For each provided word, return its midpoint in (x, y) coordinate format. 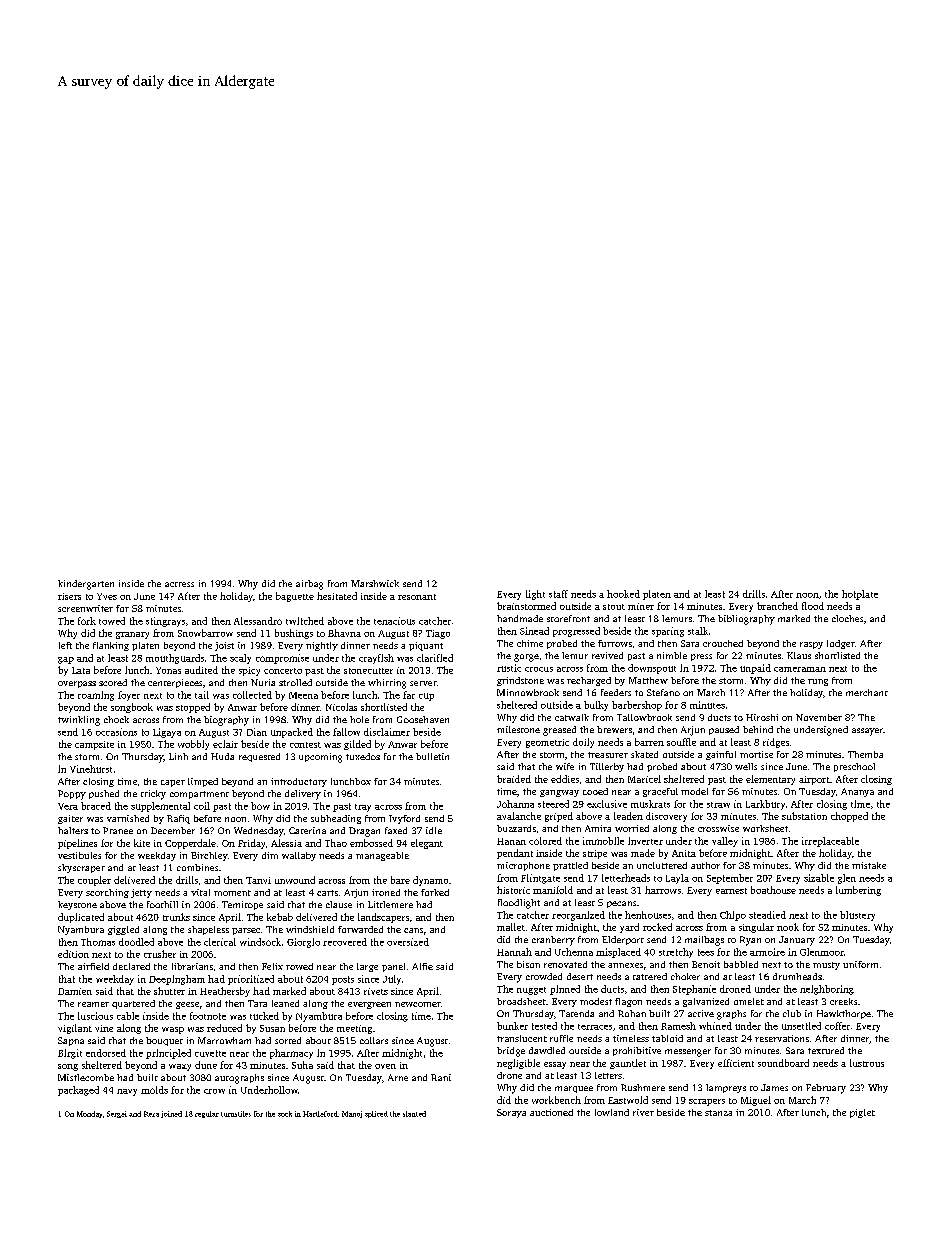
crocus (539, 669)
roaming (96, 696)
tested (544, 1026)
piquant (426, 646)
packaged (78, 1091)
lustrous (867, 1063)
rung (818, 682)
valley (725, 842)
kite (142, 843)
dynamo (430, 881)
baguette (295, 597)
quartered (133, 1004)
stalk (698, 631)
